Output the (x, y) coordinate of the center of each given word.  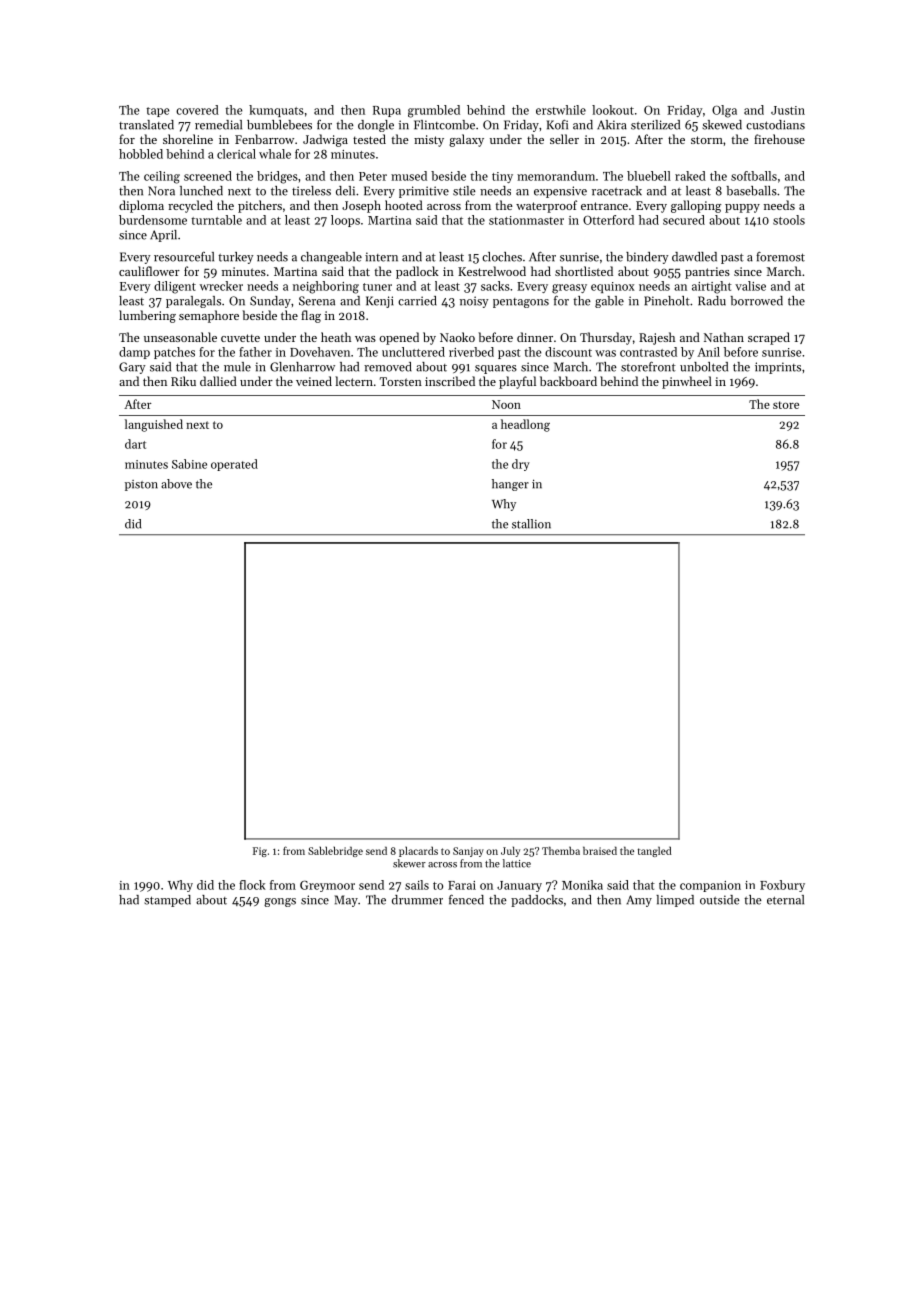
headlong (525, 425)
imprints (778, 368)
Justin (788, 110)
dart (135, 444)
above (176, 484)
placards (418, 852)
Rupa (387, 111)
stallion (531, 524)
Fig (260, 852)
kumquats (276, 111)
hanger (510, 485)
